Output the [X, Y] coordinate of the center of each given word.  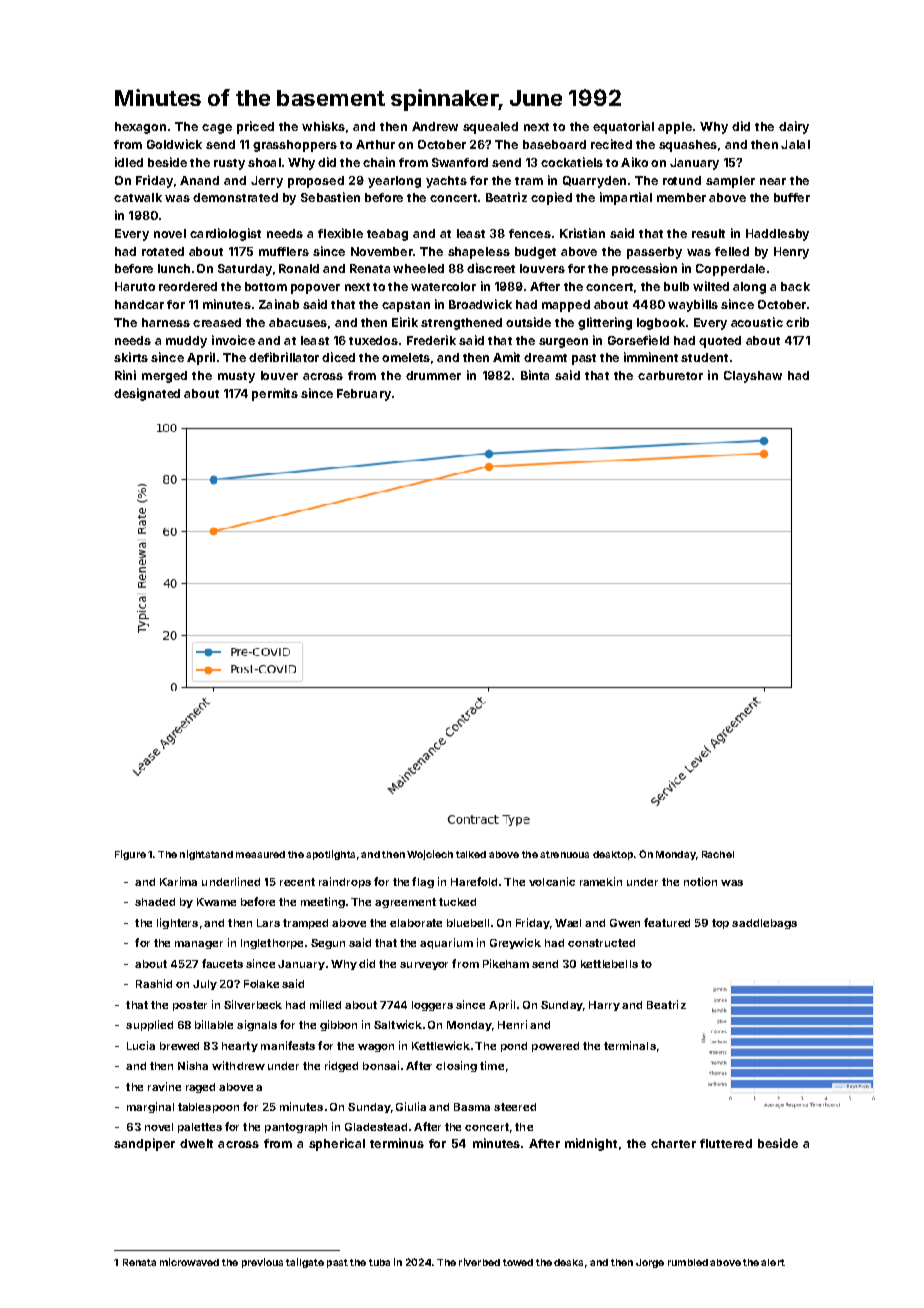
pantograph [296, 1128]
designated [147, 394]
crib [797, 322]
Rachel [718, 854]
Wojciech [430, 855]
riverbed [479, 1262]
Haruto [135, 286]
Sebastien [330, 197]
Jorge [650, 1263]
